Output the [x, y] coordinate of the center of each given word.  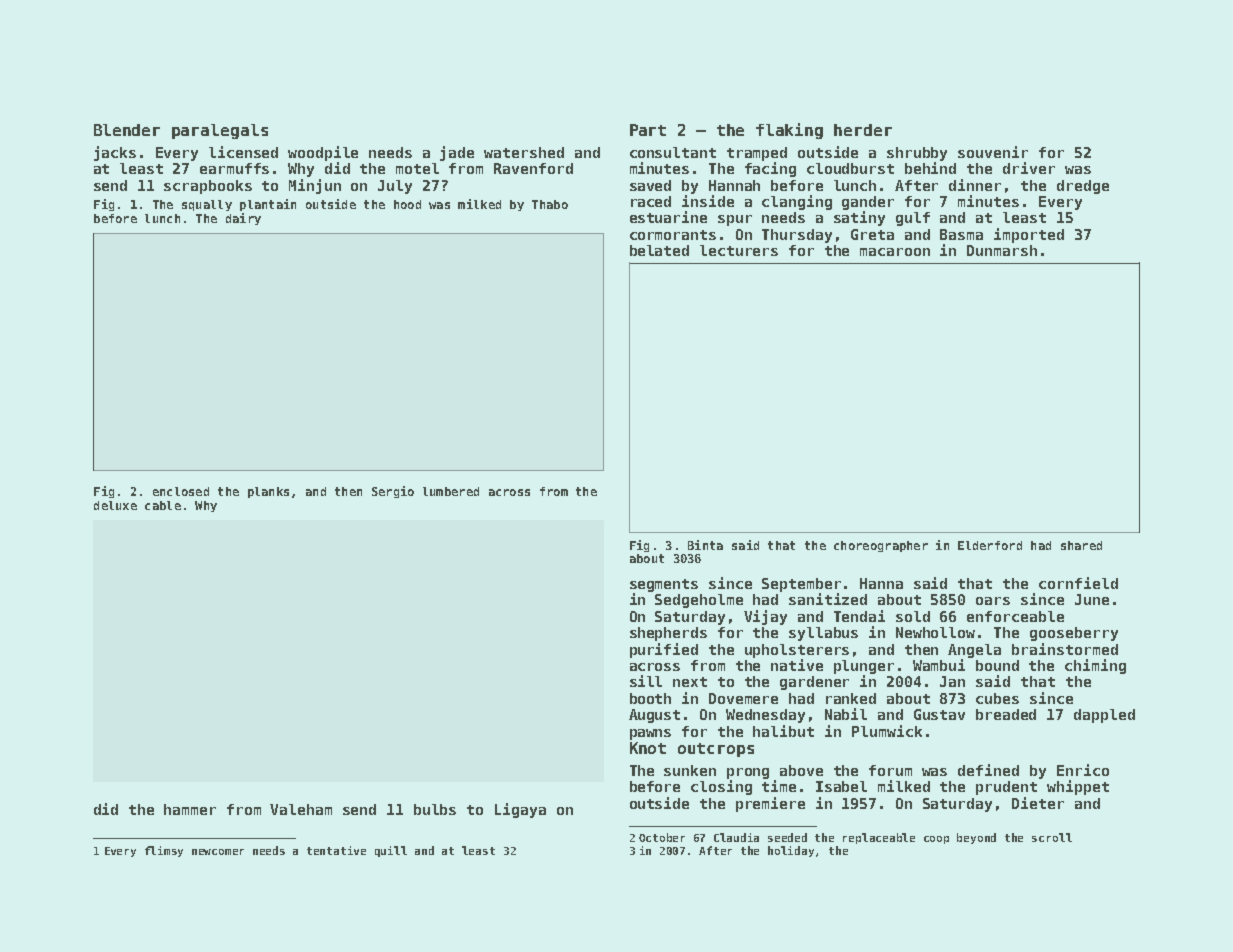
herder [863, 130]
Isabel [841, 786]
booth [650, 698]
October [662, 837]
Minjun [315, 186]
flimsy [164, 851]
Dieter [1038, 803]
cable [163, 505]
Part [648, 130]
